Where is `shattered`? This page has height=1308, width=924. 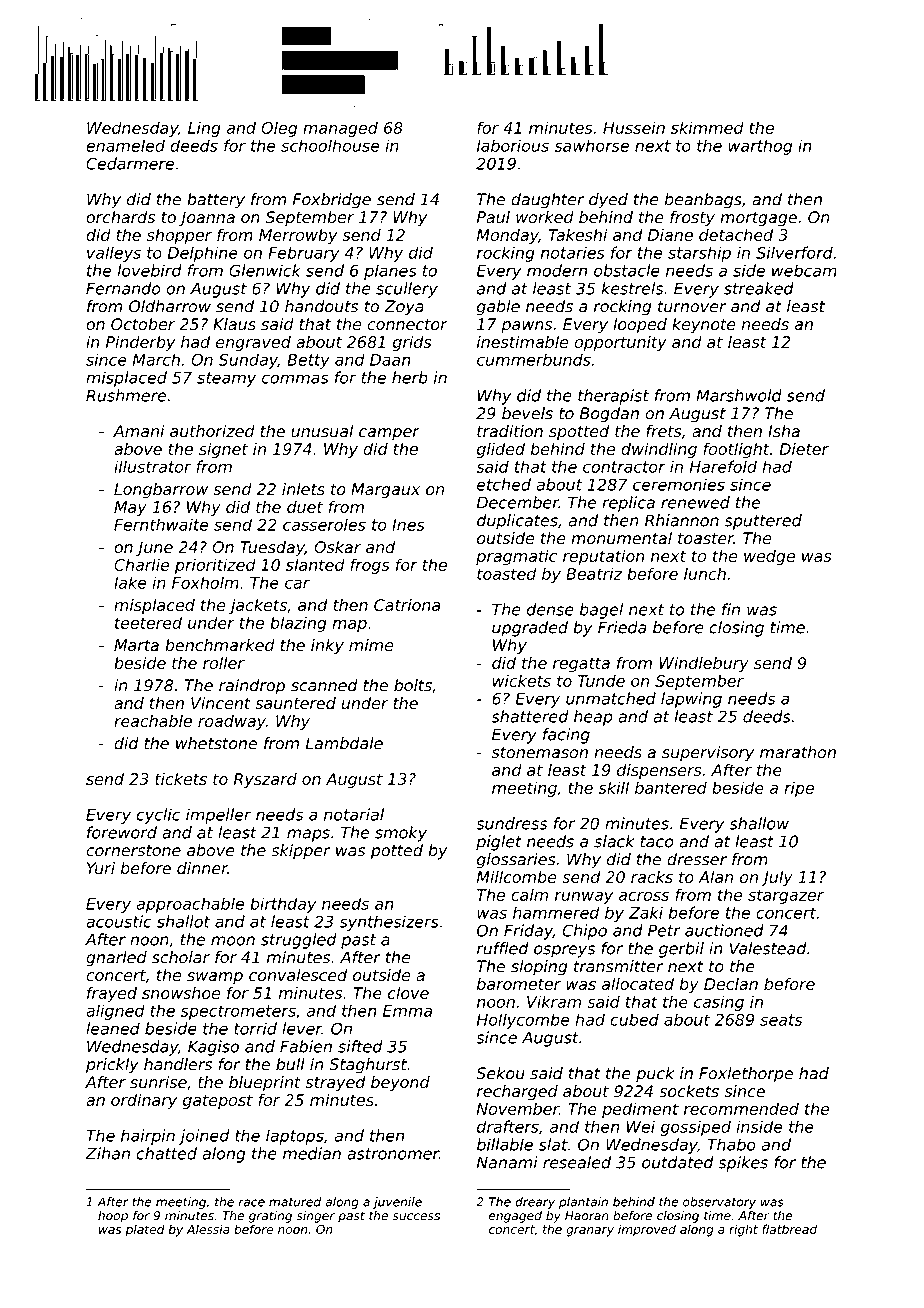 shattered is located at coordinates (530, 716).
